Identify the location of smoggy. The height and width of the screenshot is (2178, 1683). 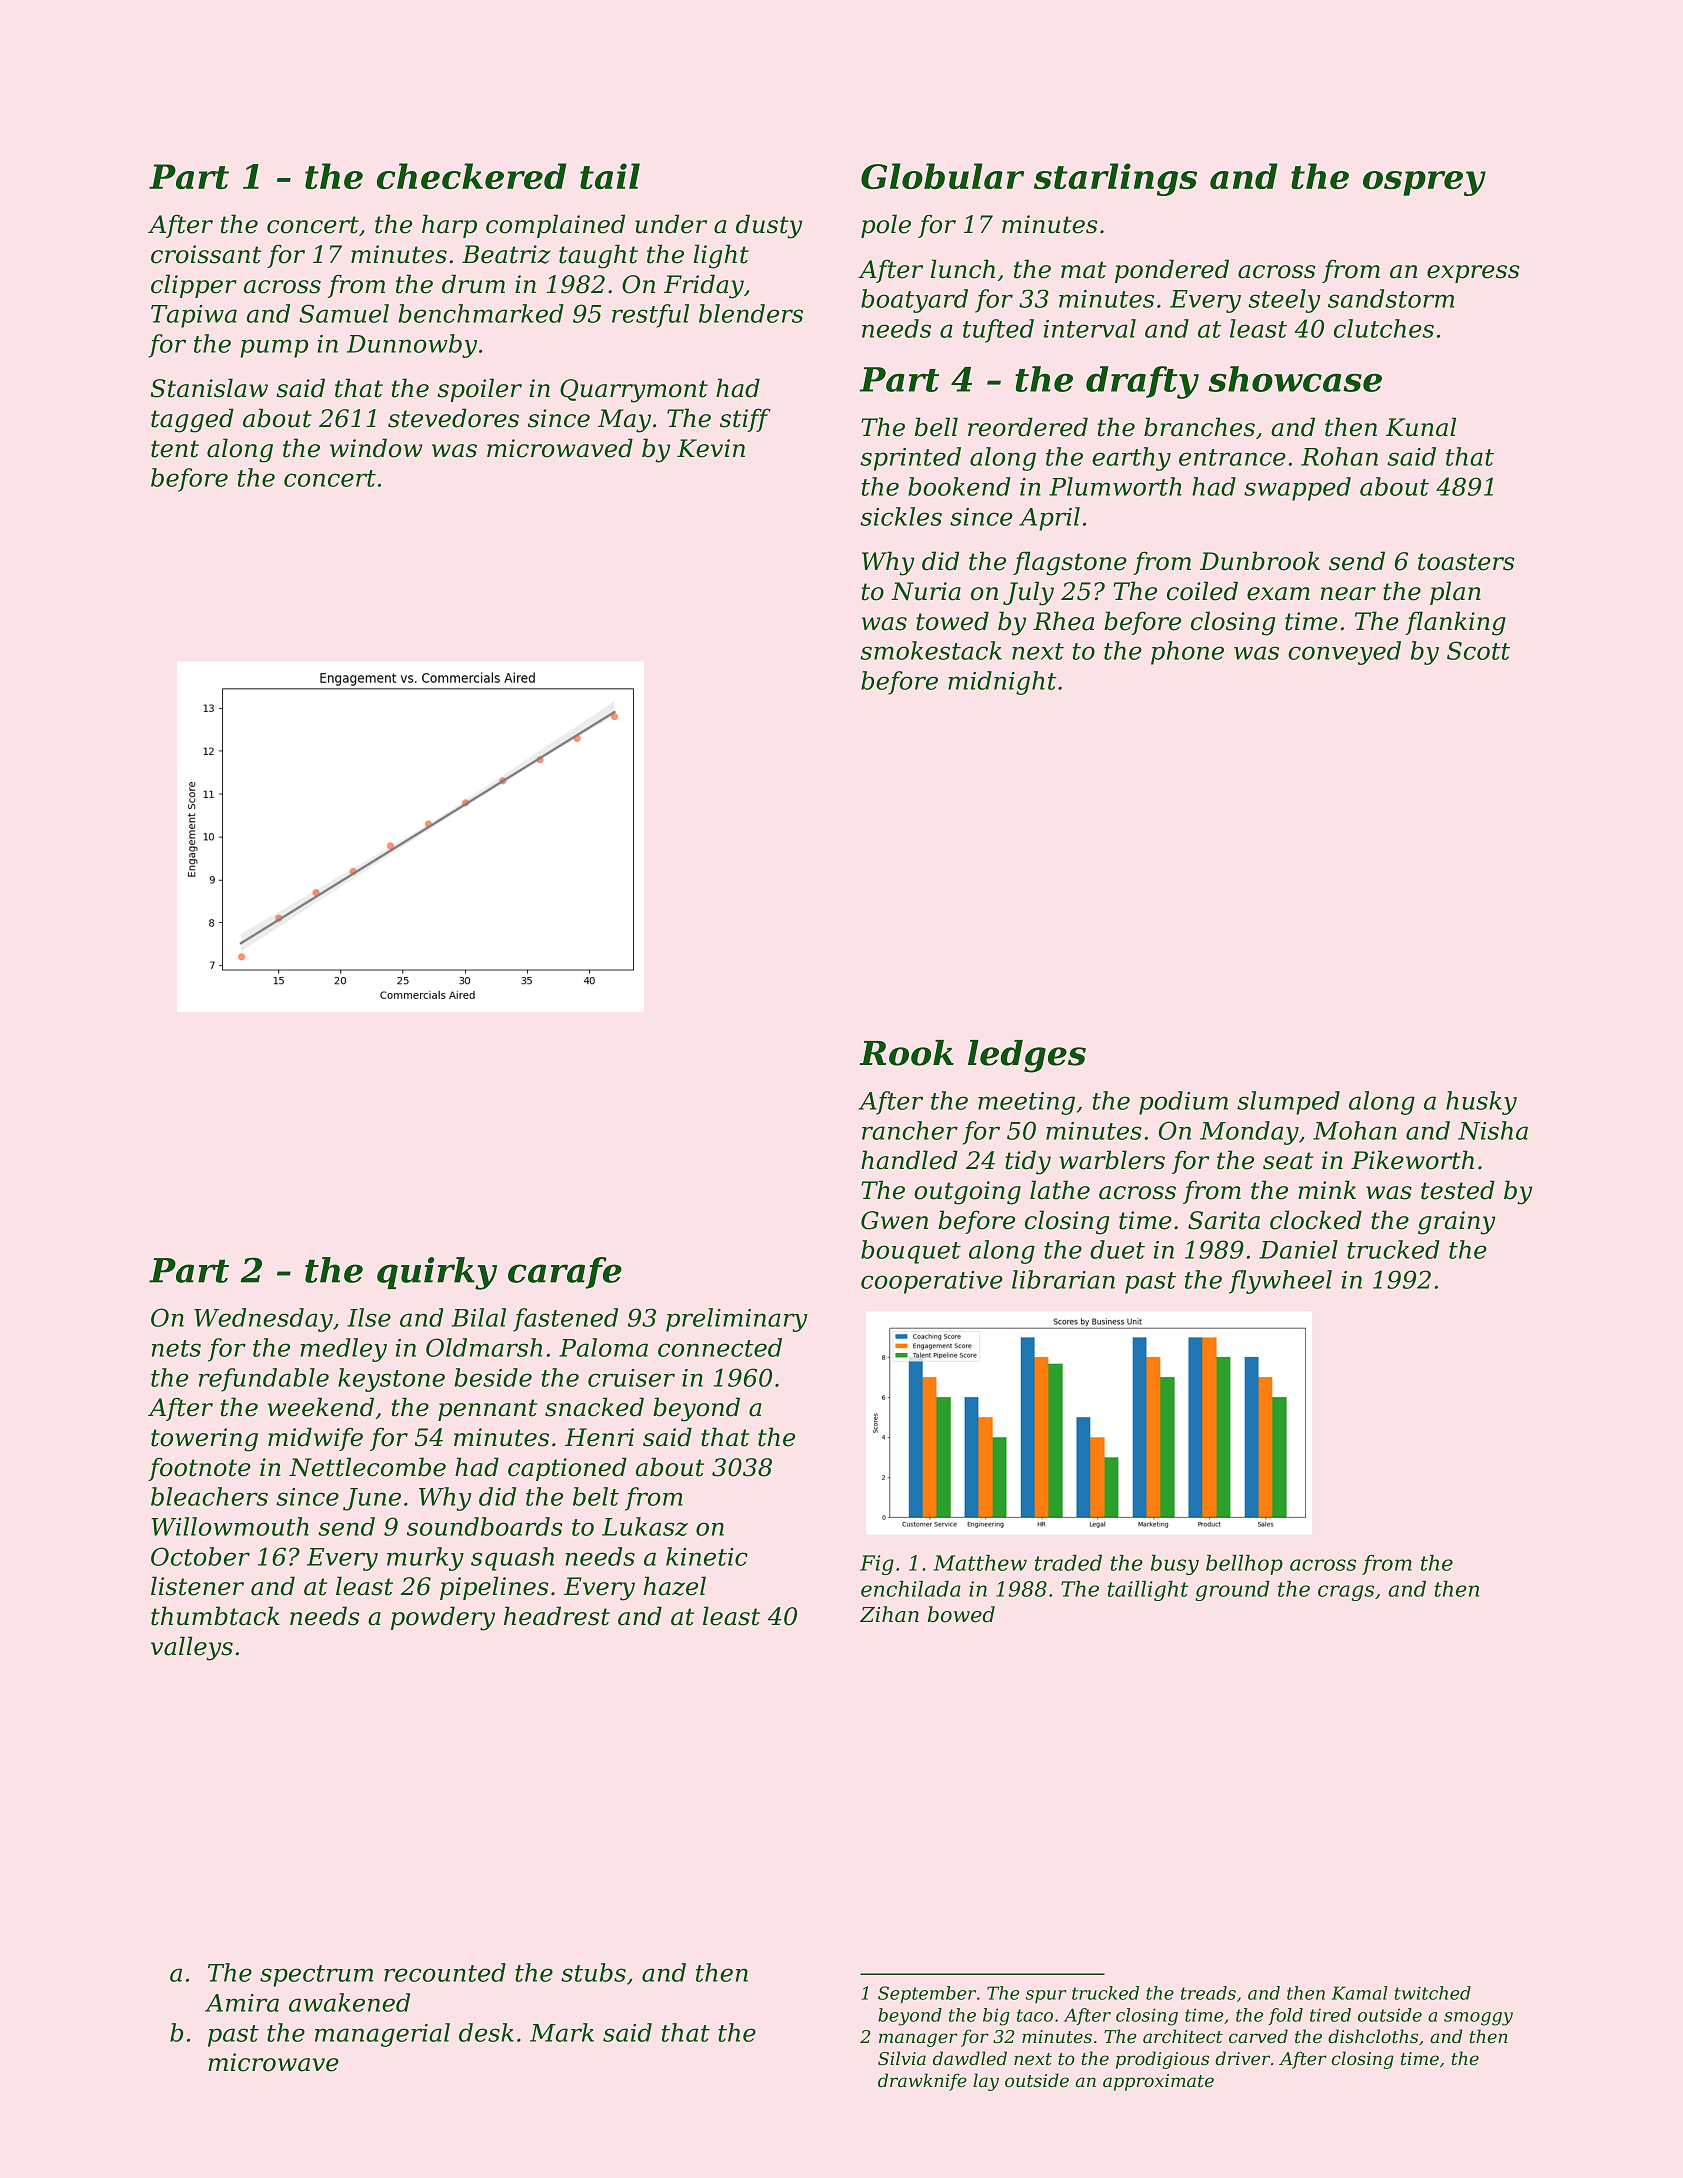
(1478, 2019).
